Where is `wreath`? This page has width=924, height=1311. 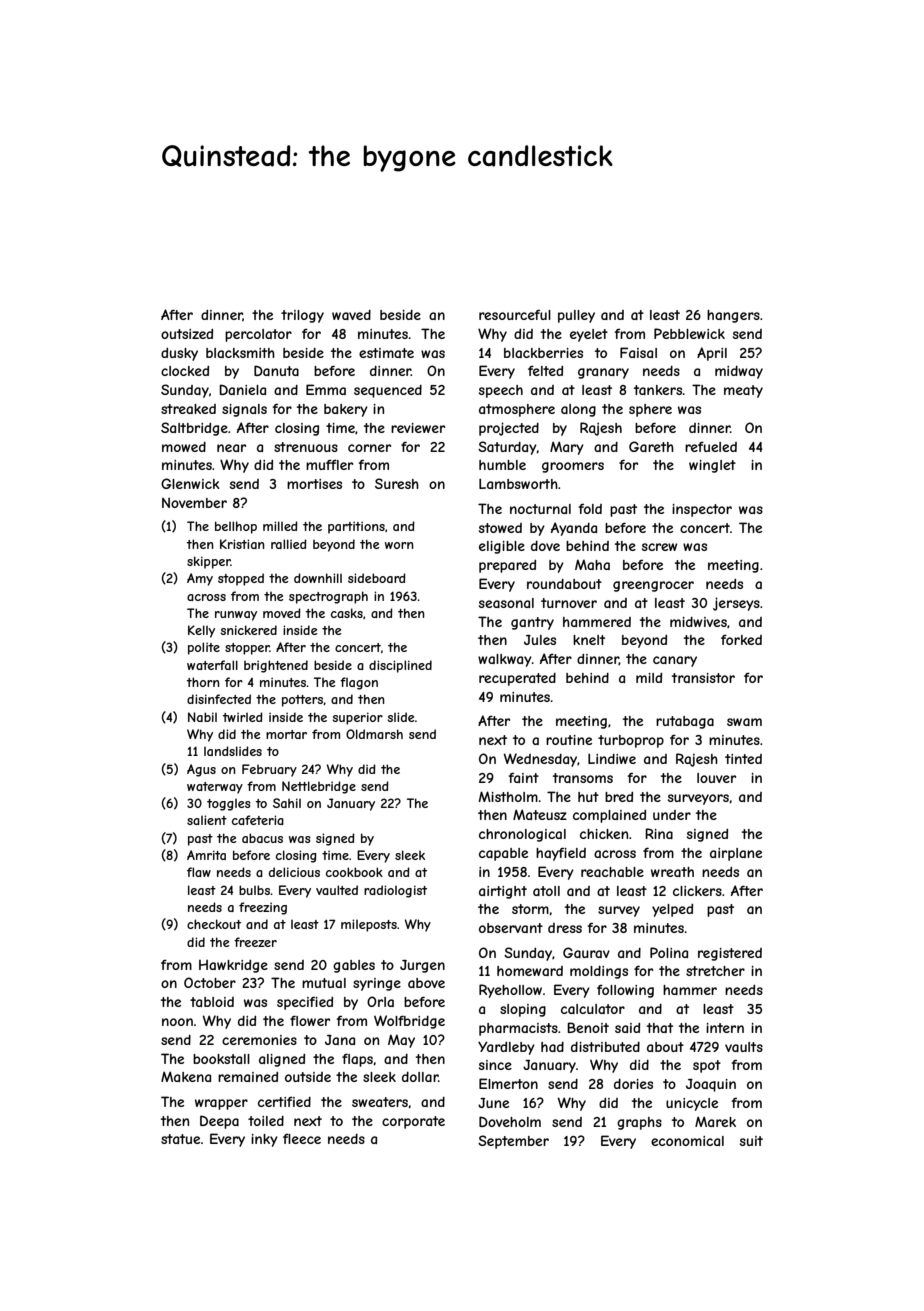
wreath is located at coordinates (672, 872).
